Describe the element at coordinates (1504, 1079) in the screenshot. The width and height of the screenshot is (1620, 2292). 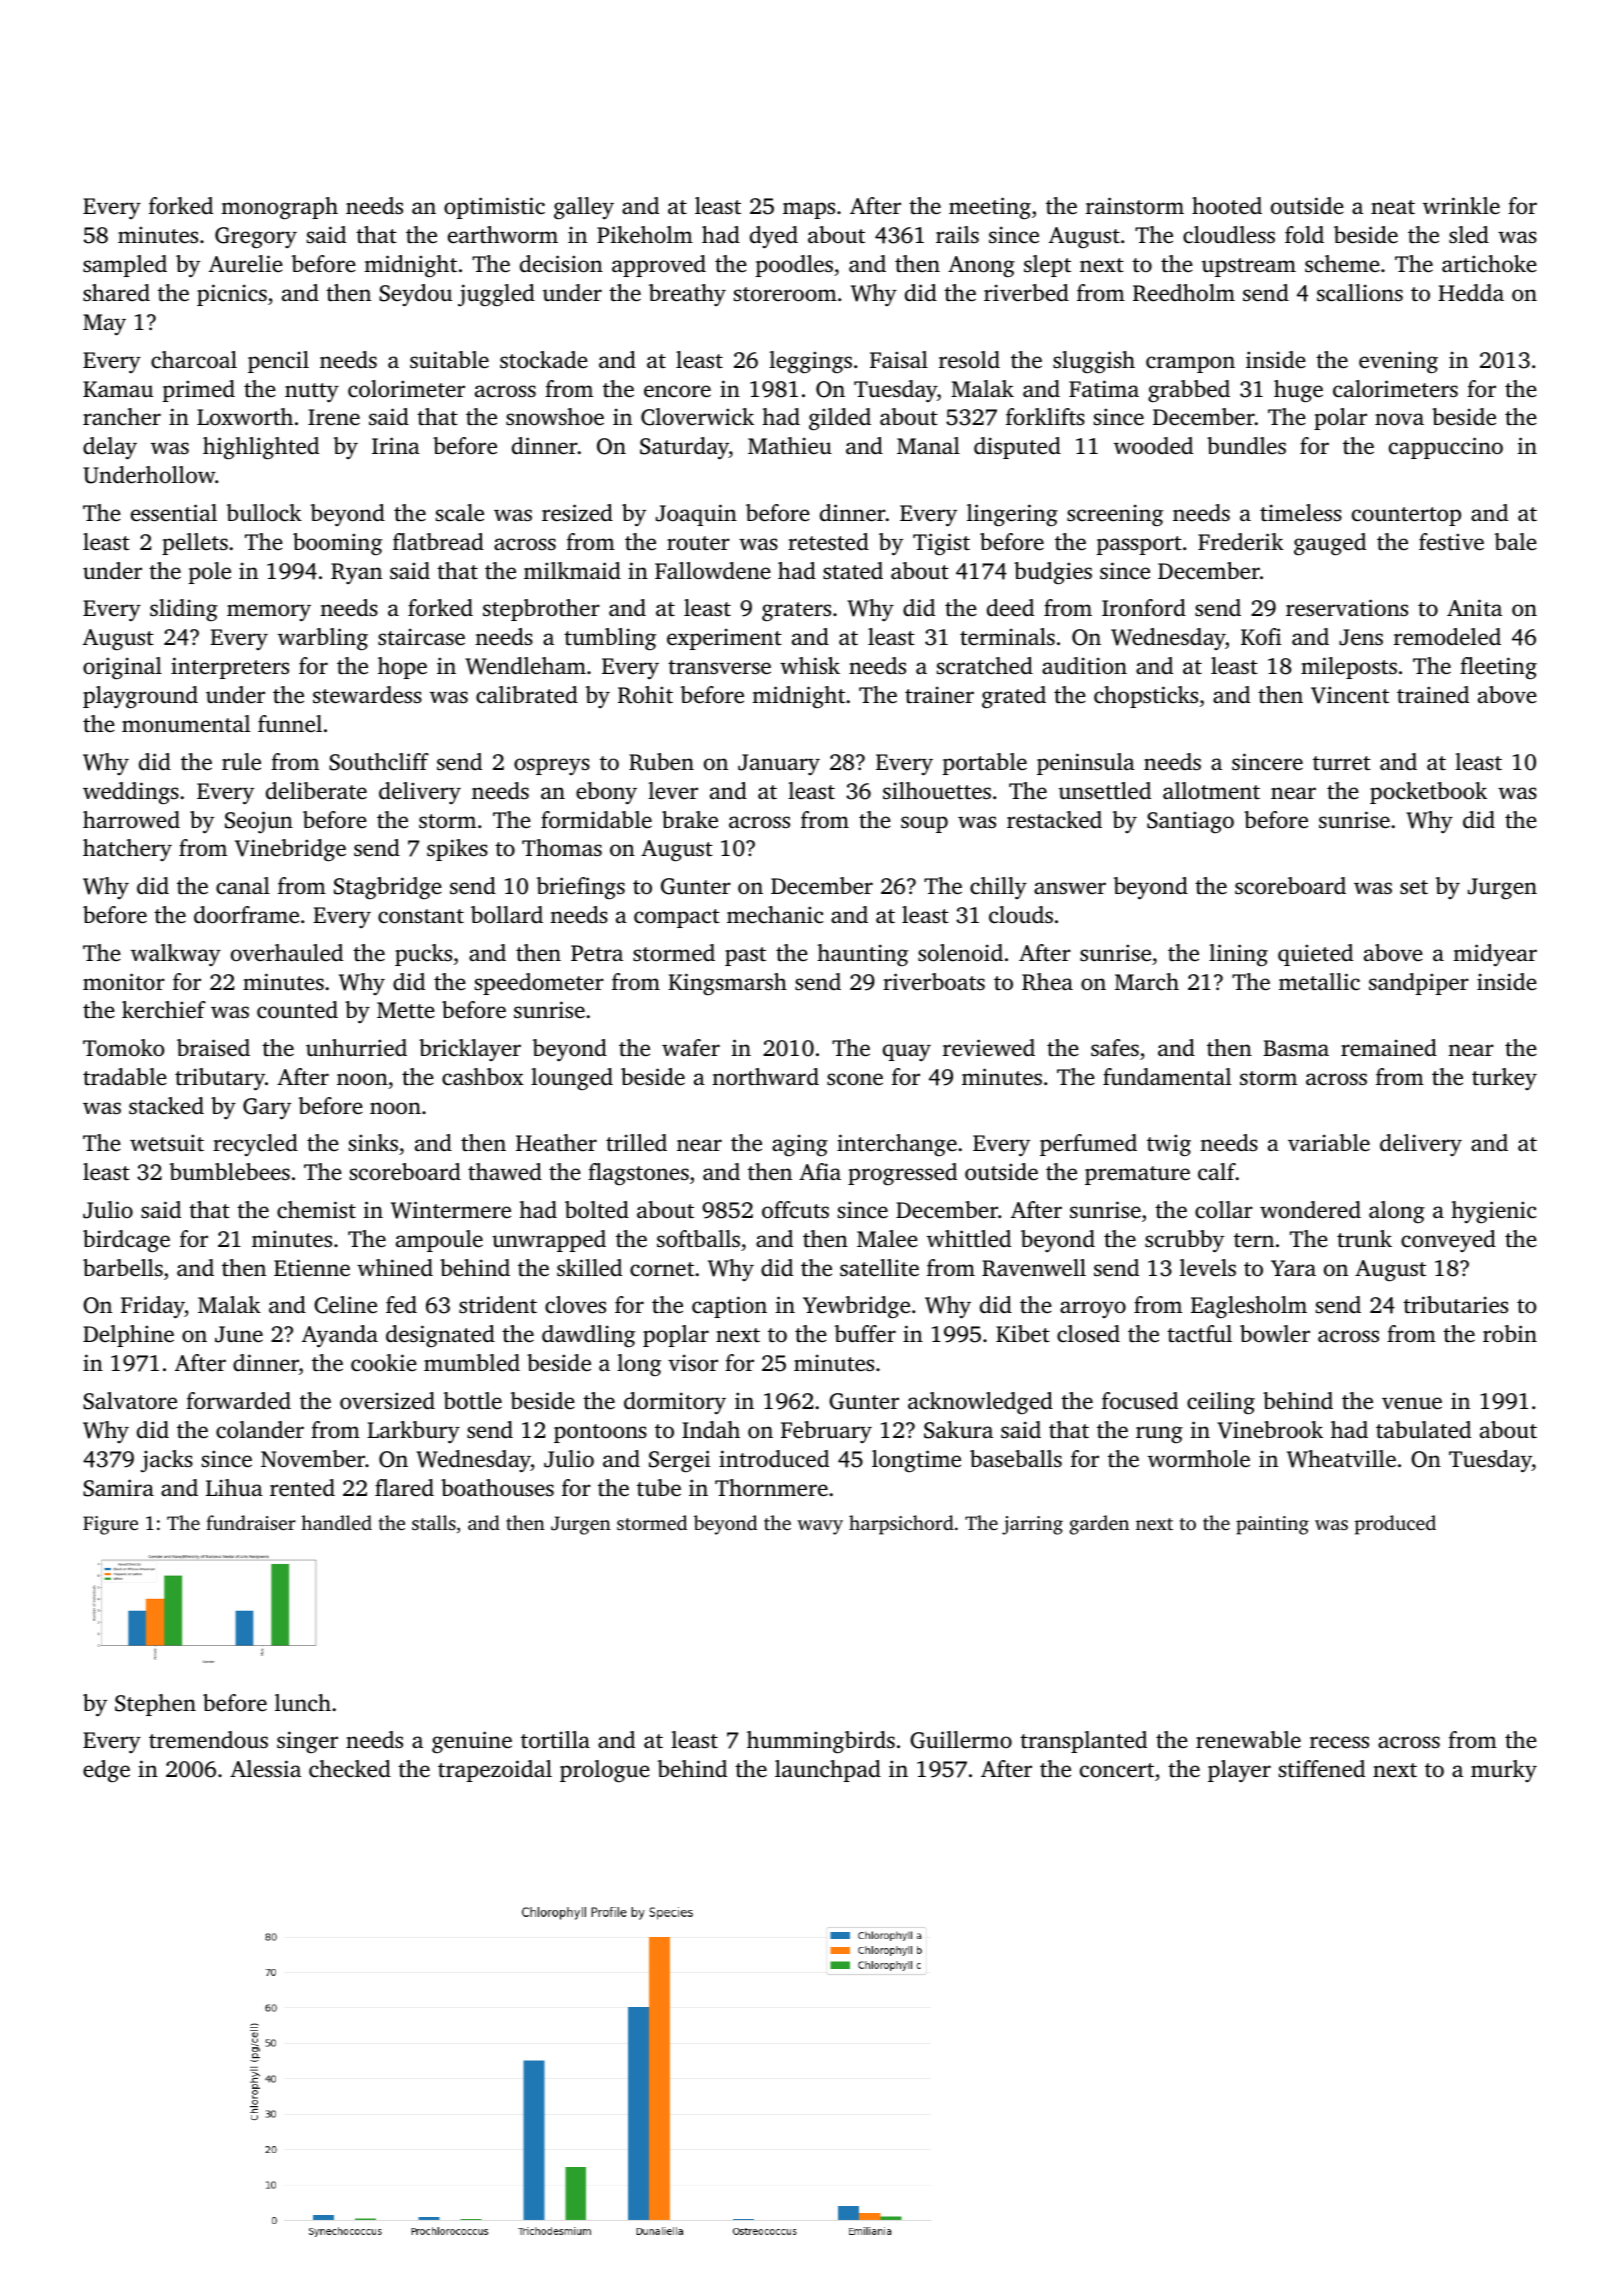
I see `turkey` at that location.
